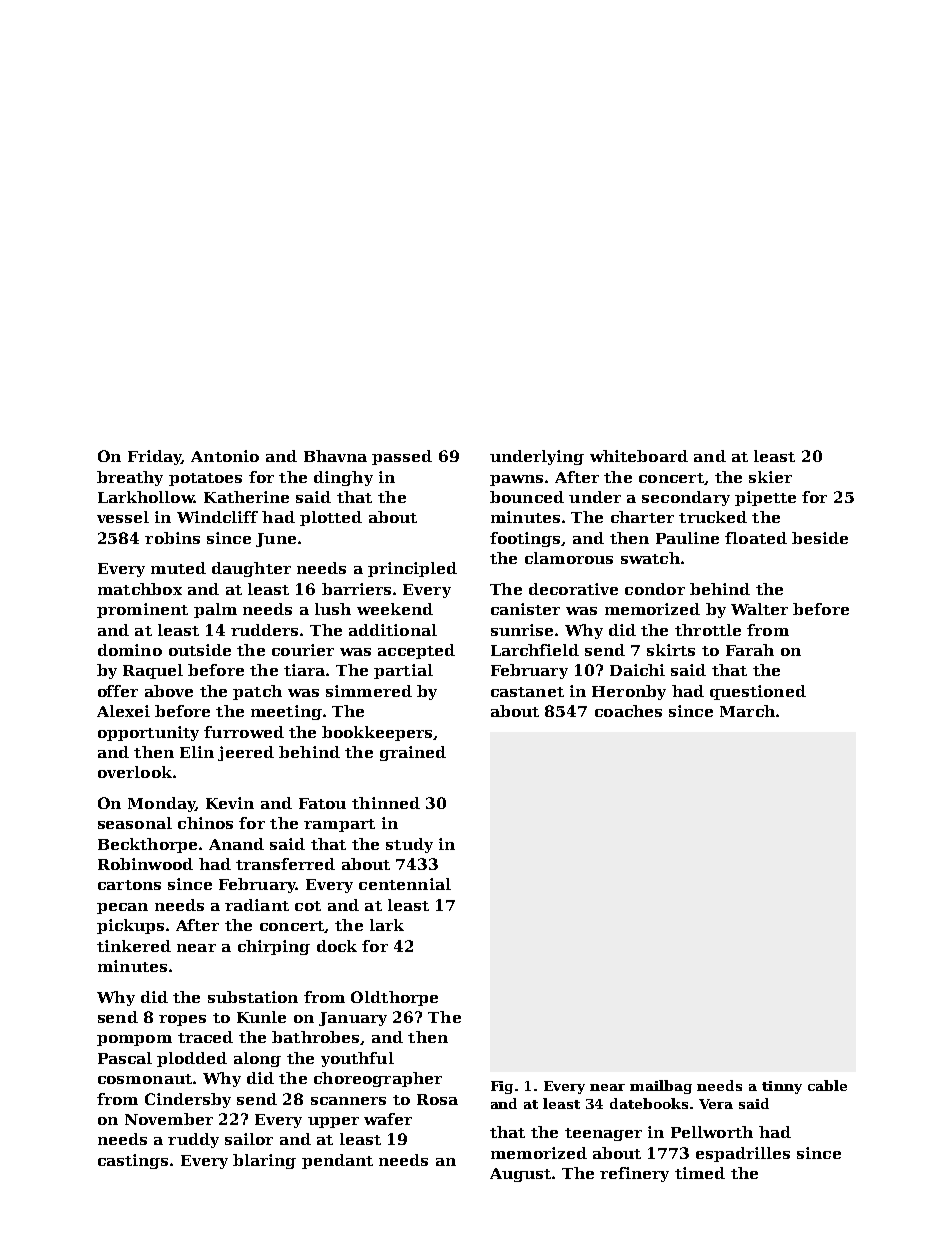 The width and height of the page is (952, 1233). What do you see at coordinates (154, 457) in the page?
I see `Friday` at bounding box center [154, 457].
